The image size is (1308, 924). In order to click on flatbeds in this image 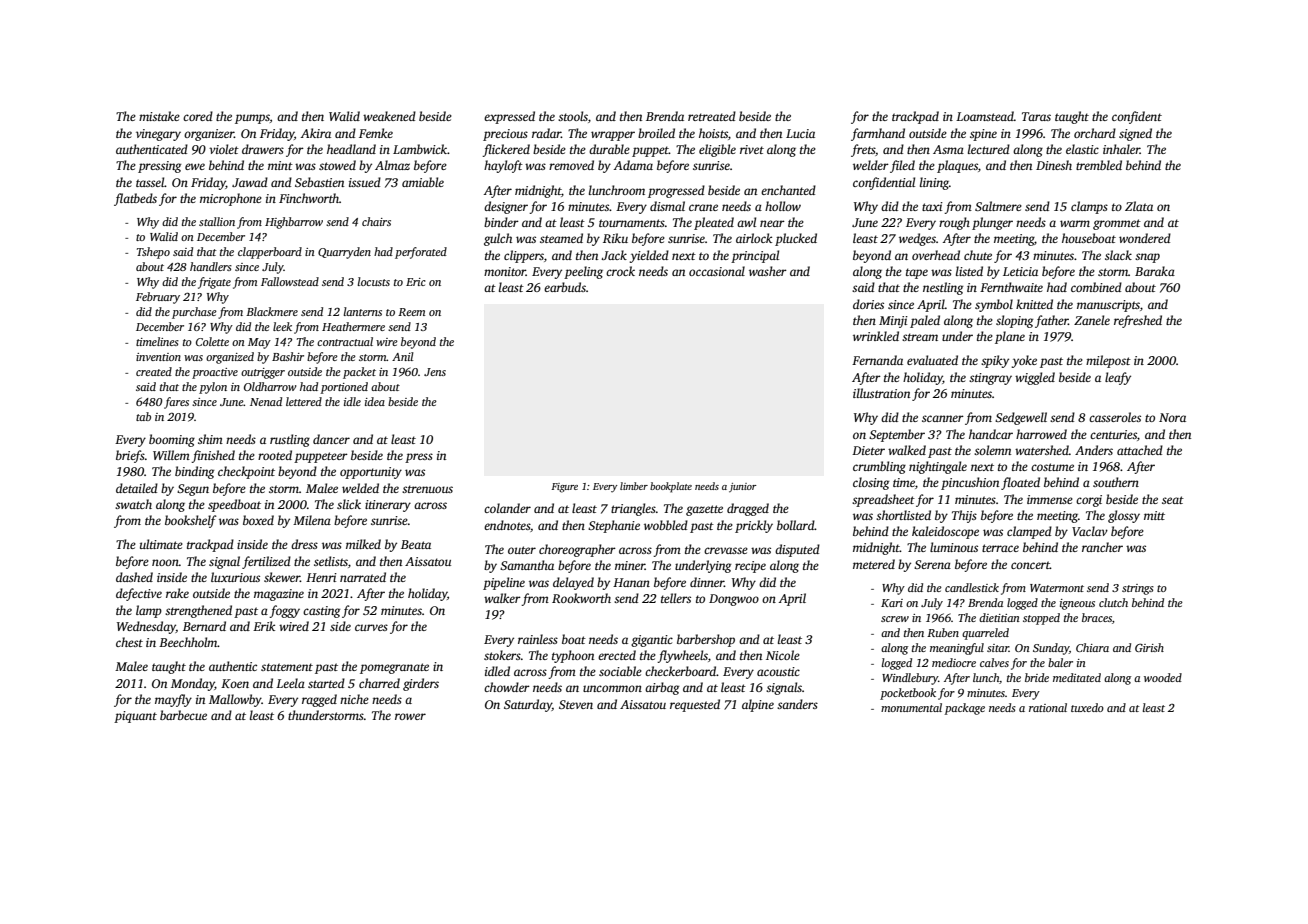, I will do `click(135, 199)`.
